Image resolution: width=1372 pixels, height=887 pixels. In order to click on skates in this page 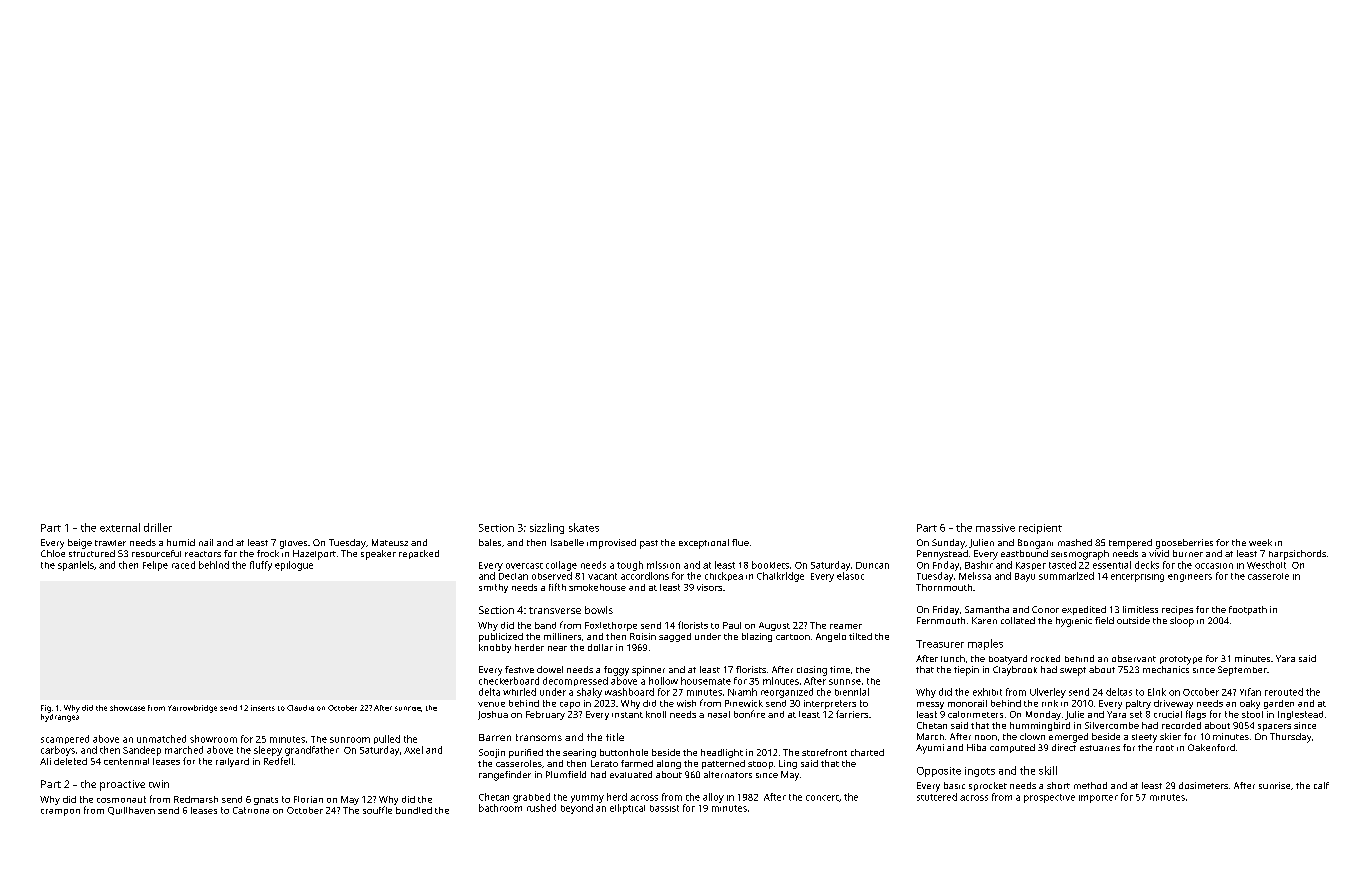, I will do `click(584, 527)`.
